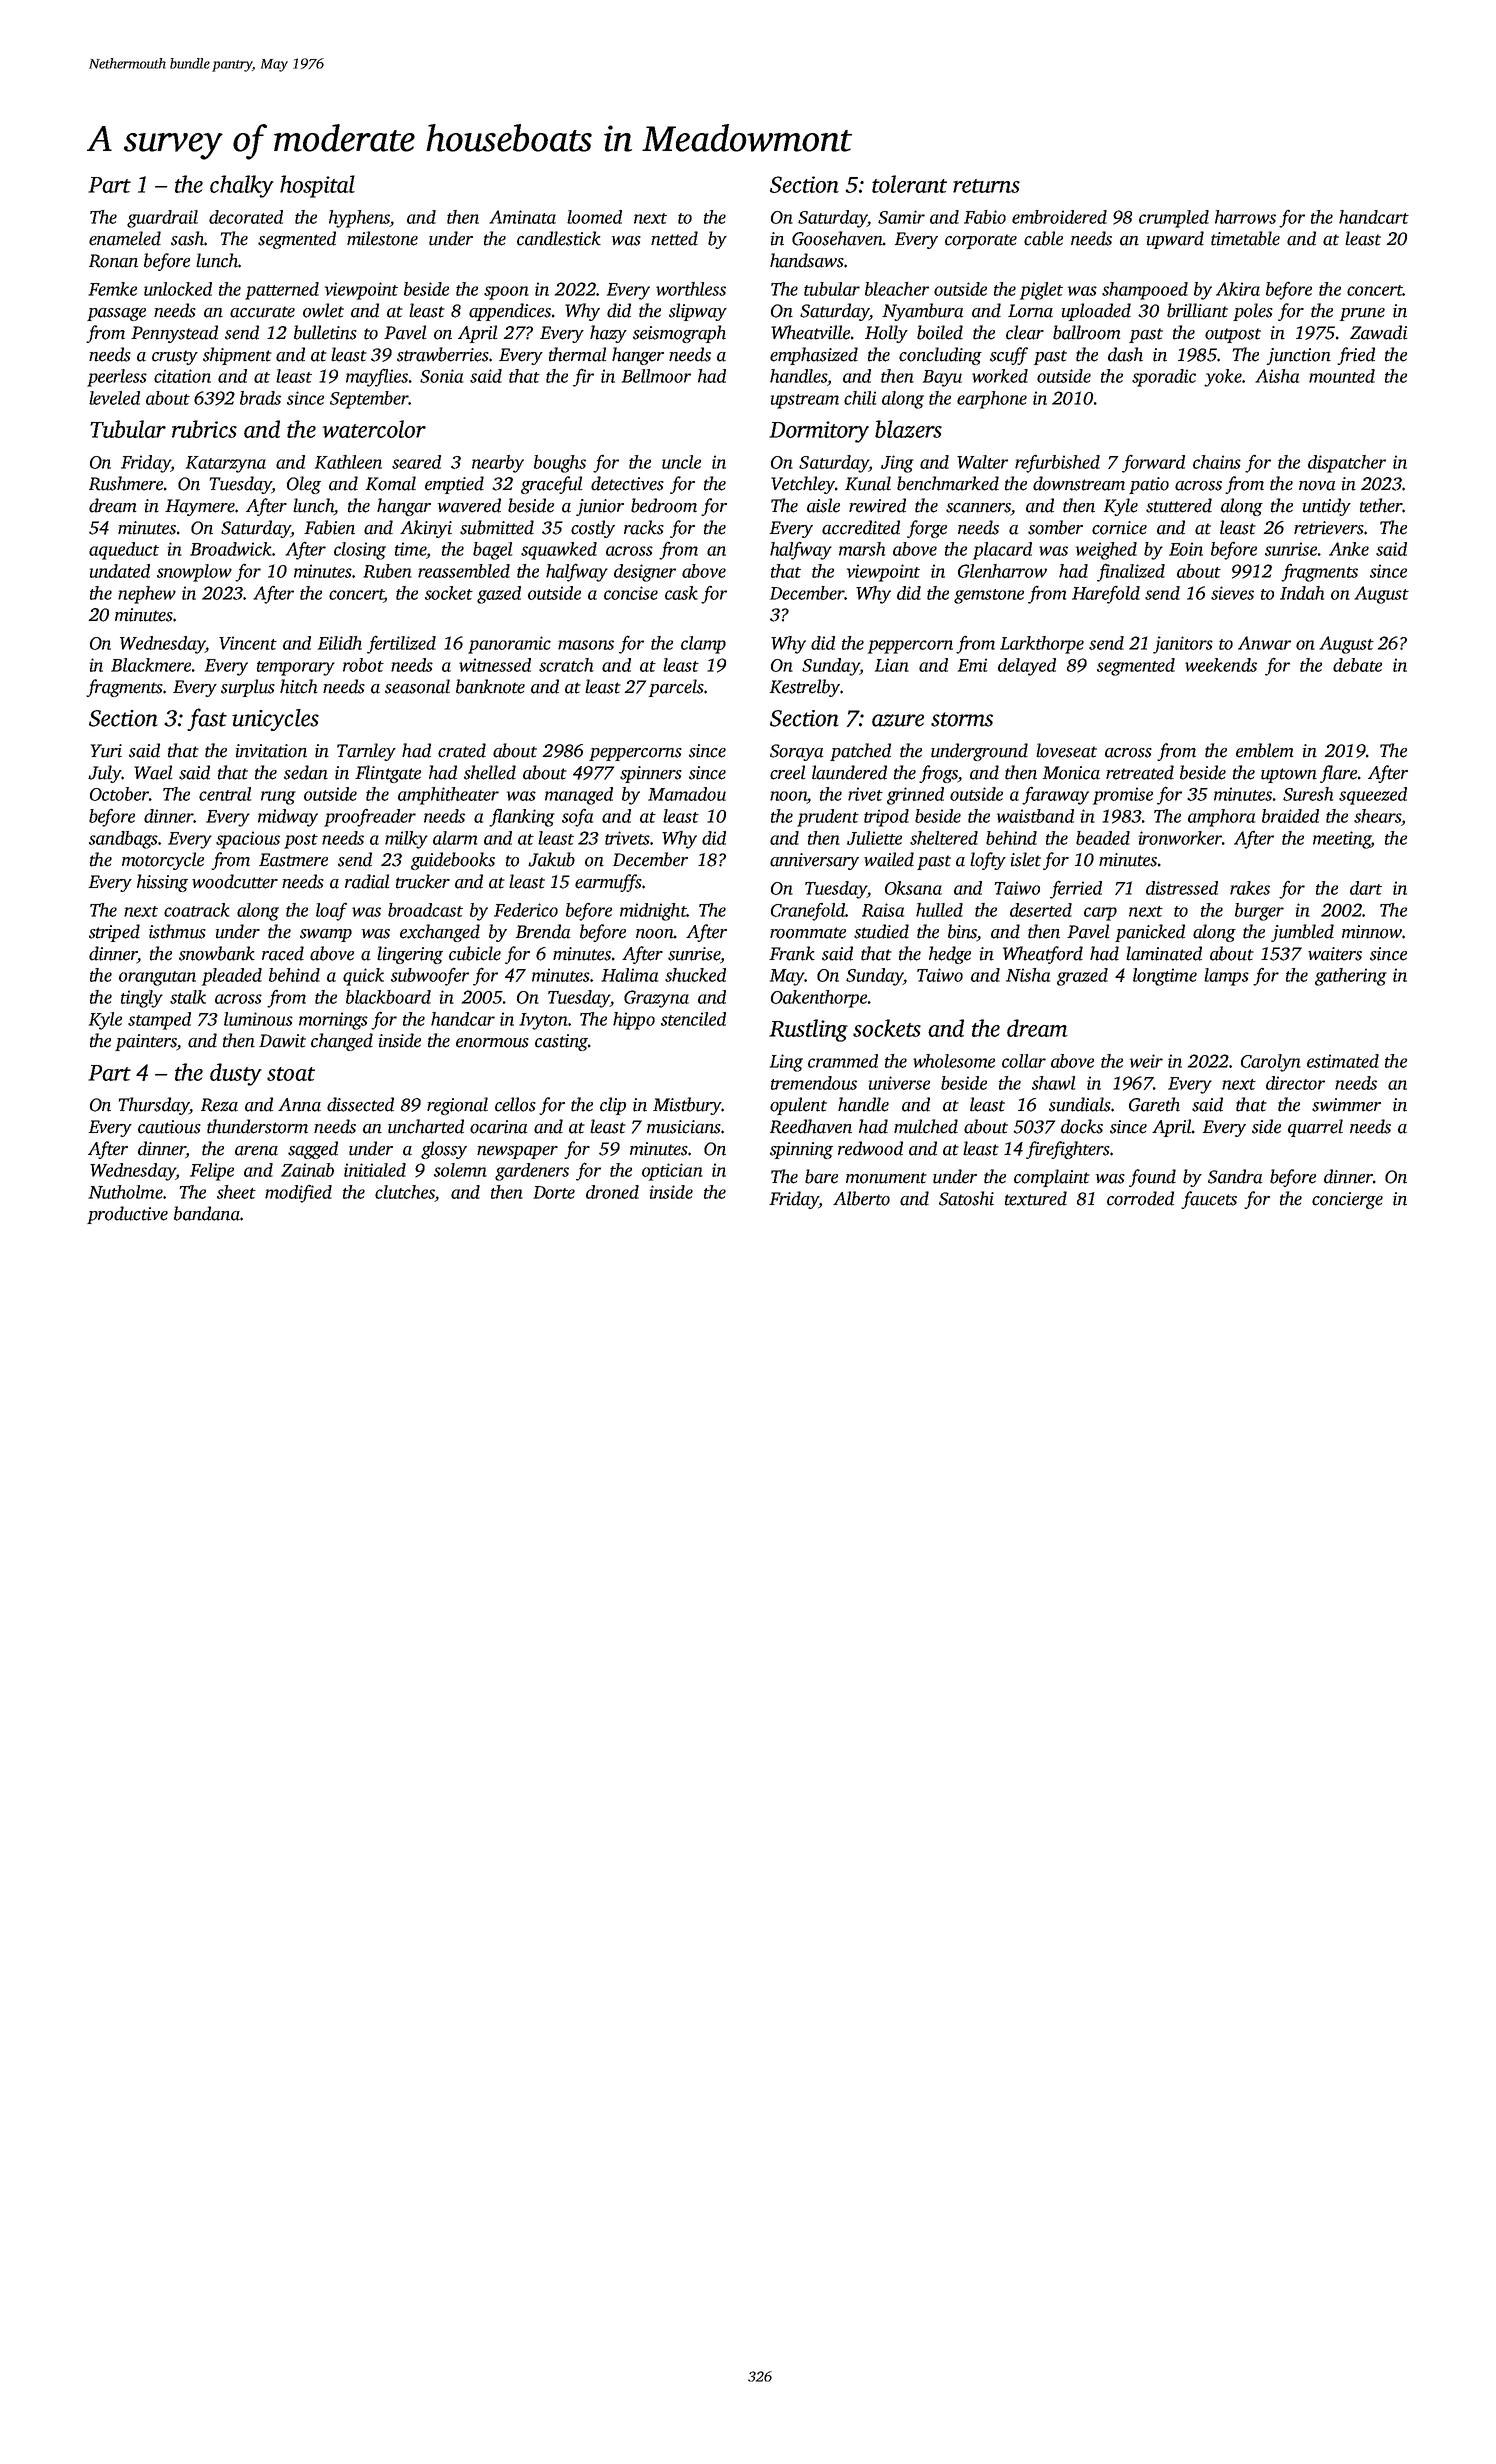  Describe the element at coordinates (923, 312) in the image. I see `Nyambura` at that location.
